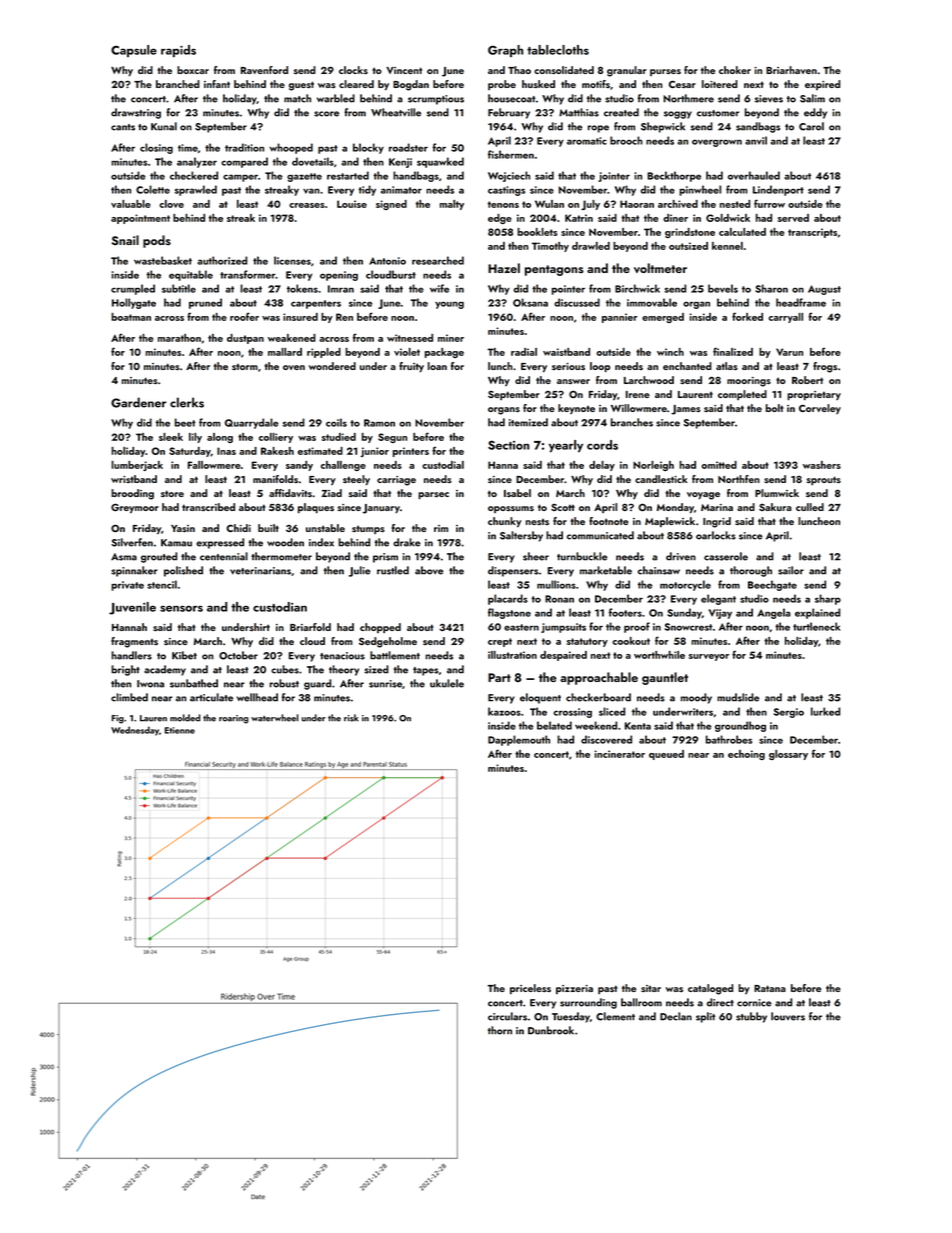 This page has height=1233, width=952. I want to click on licenses, so click(292, 260).
